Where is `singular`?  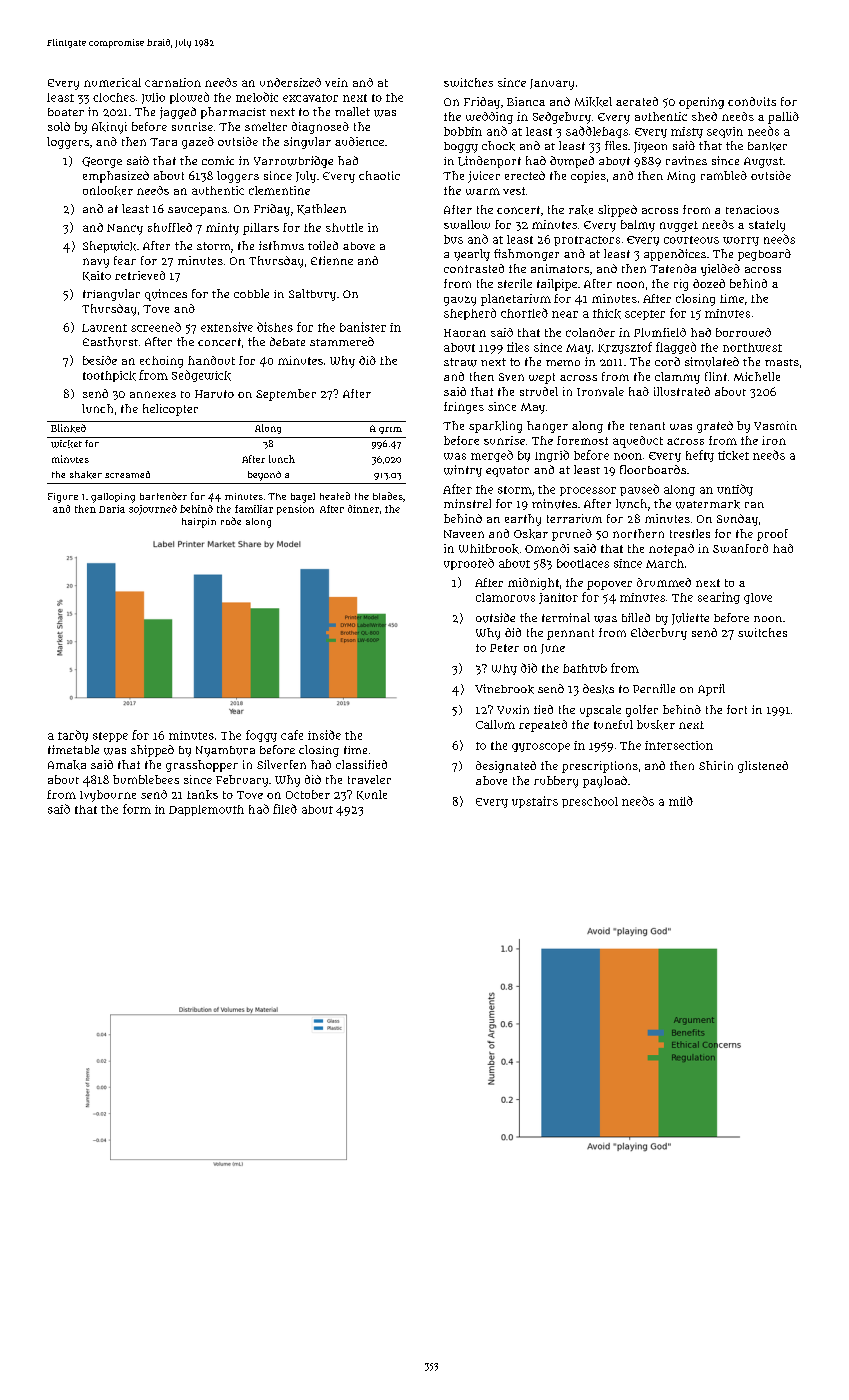
singular is located at coordinates (307, 143).
